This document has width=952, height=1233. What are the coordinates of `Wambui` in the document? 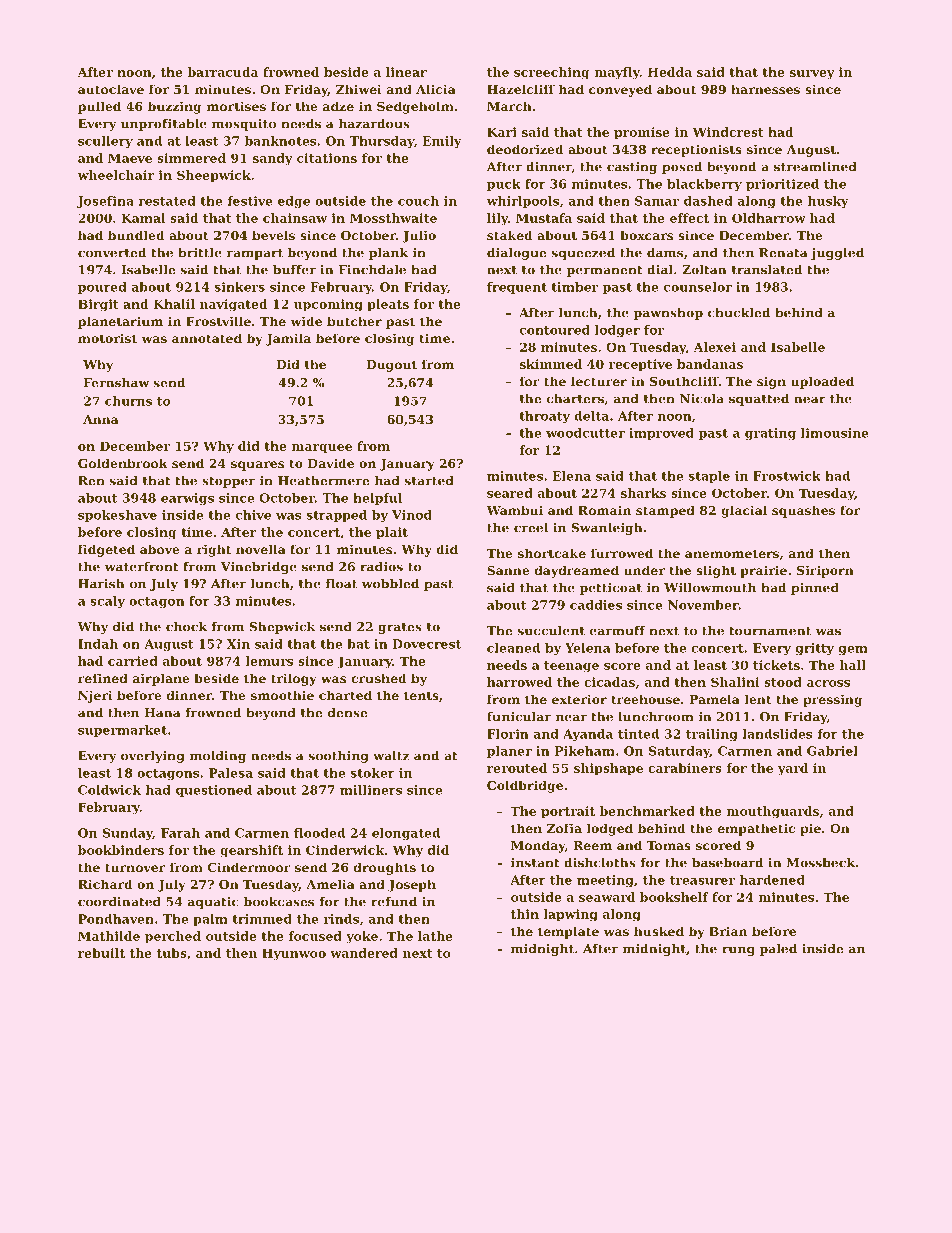 It's located at (515, 510).
